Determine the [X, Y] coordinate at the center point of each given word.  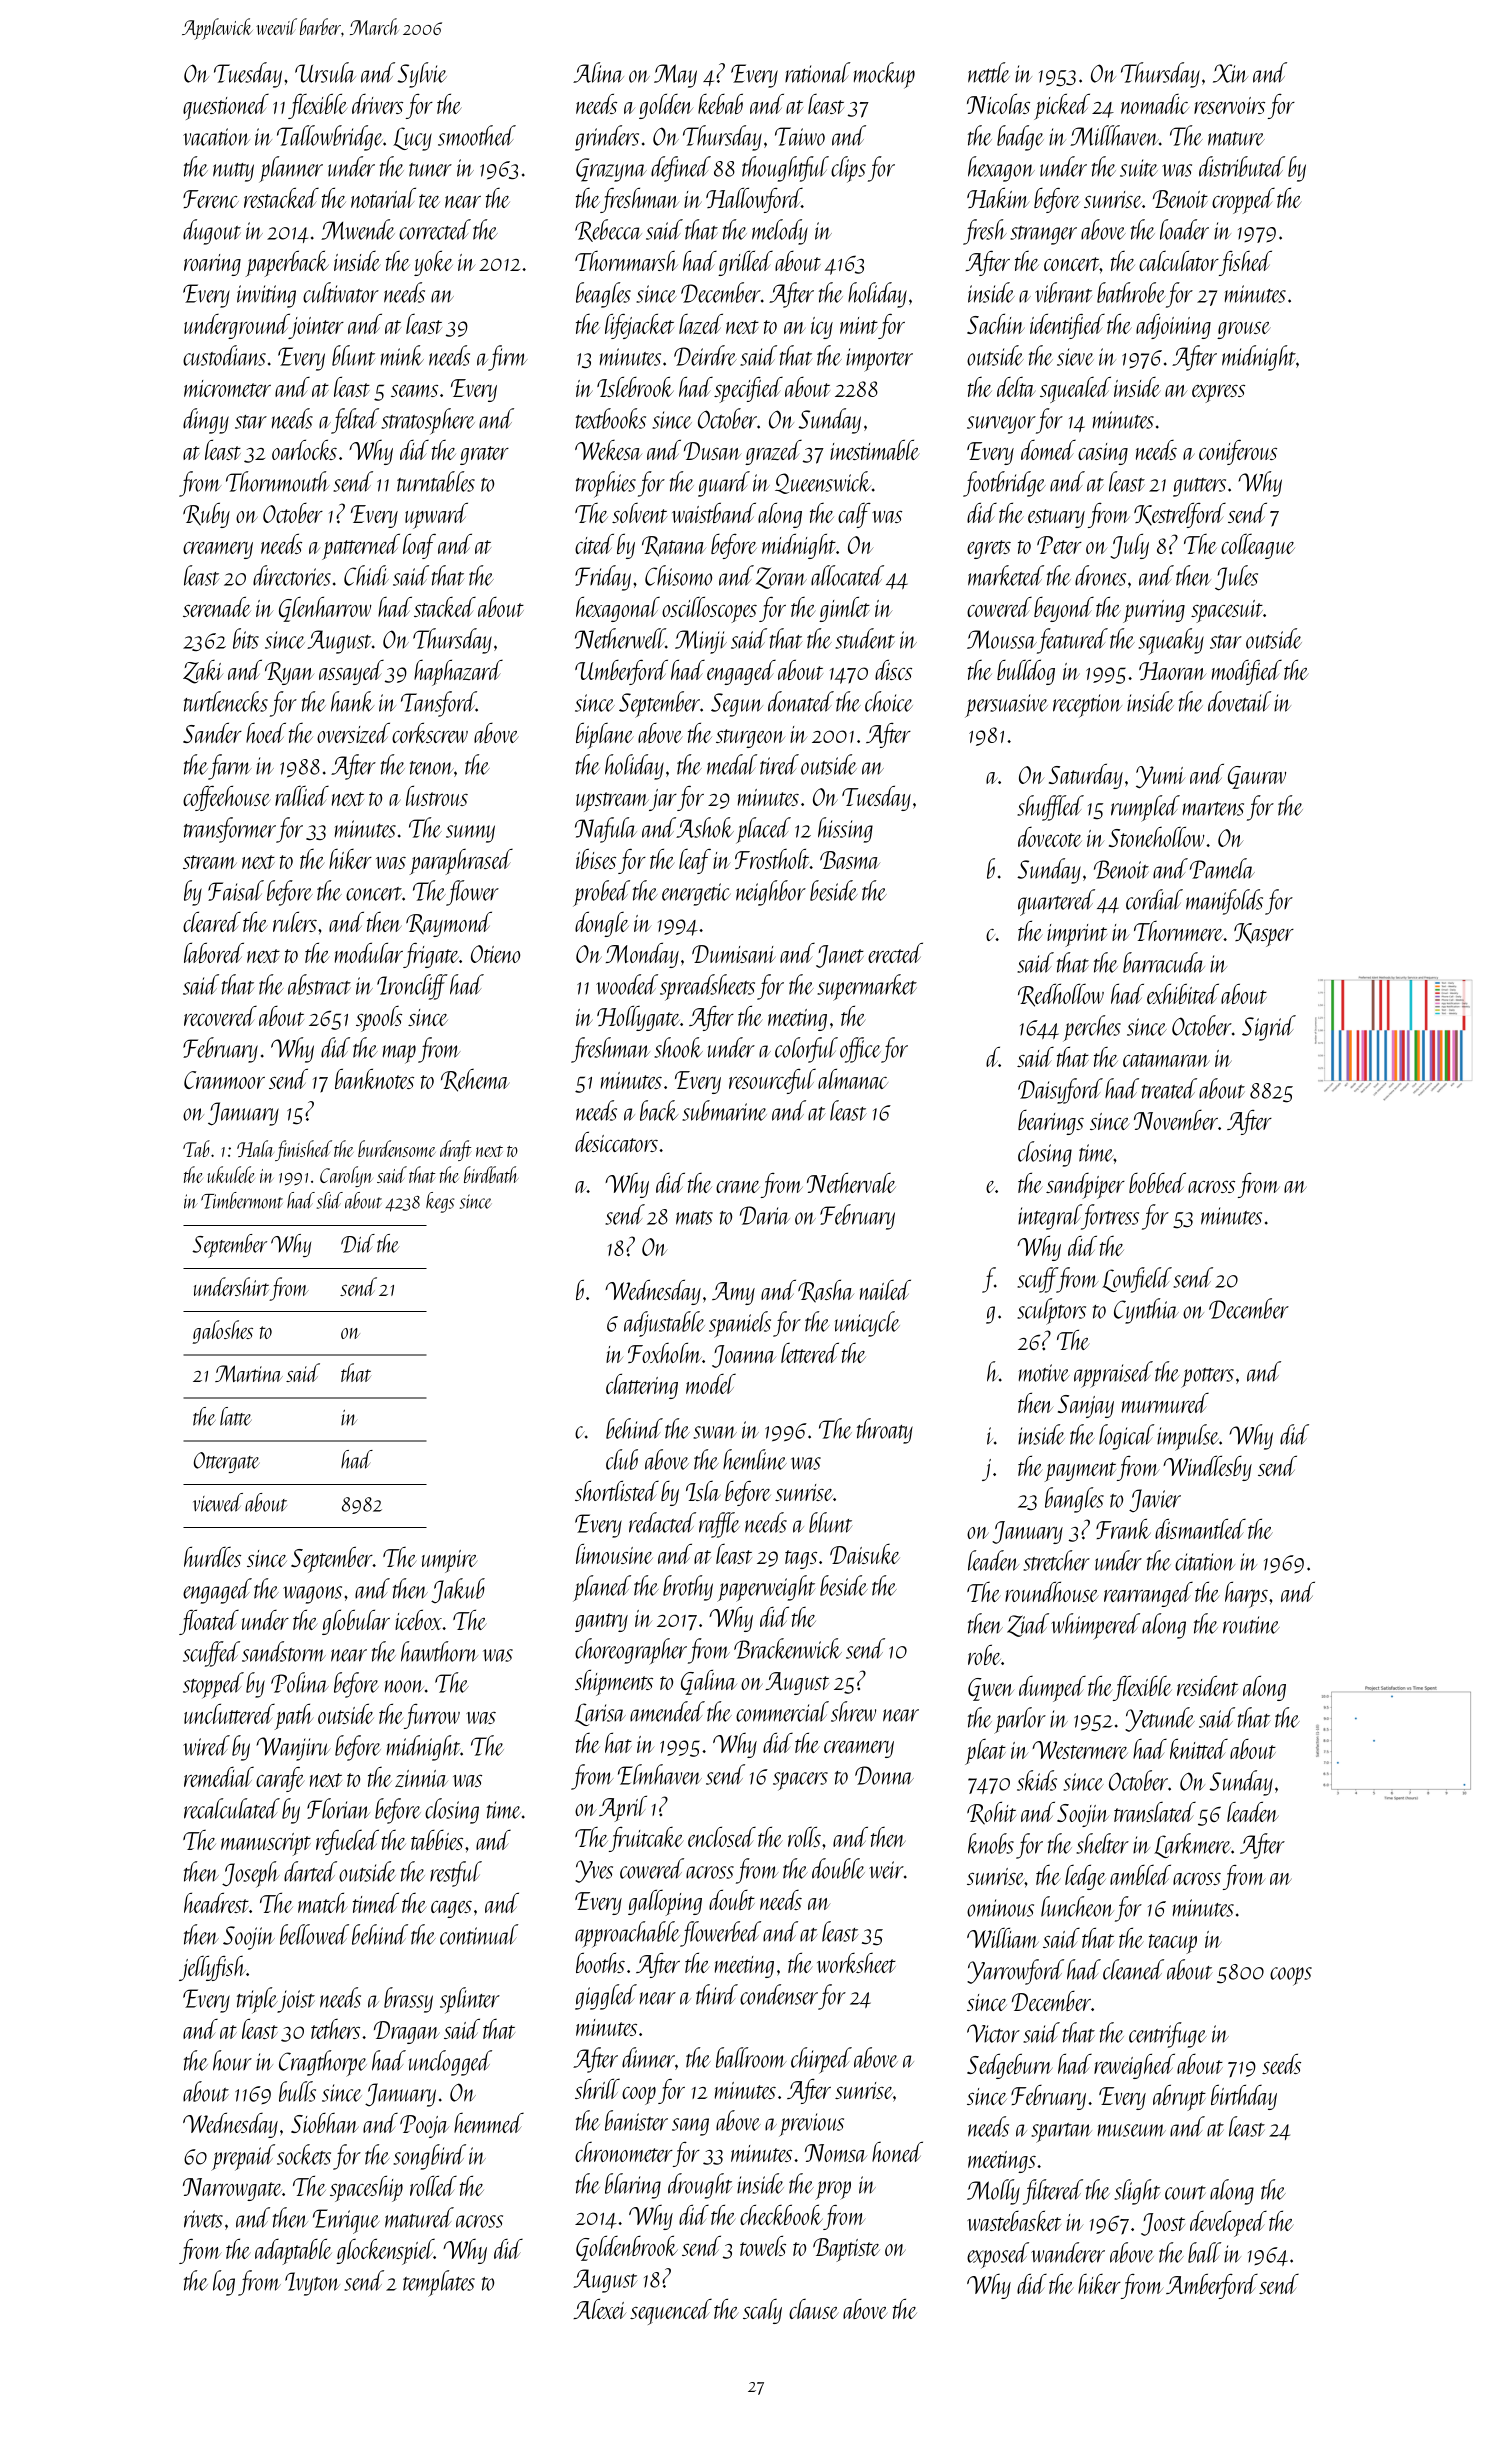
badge [1020, 138]
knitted [1199, 1748]
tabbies [437, 1840]
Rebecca [608, 230]
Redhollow [1061, 995]
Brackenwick [788, 1648]
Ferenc [211, 199]
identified [1067, 326]
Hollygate [638, 1018]
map [399, 1054]
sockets [304, 2154]
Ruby [206, 515]
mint [859, 325]
